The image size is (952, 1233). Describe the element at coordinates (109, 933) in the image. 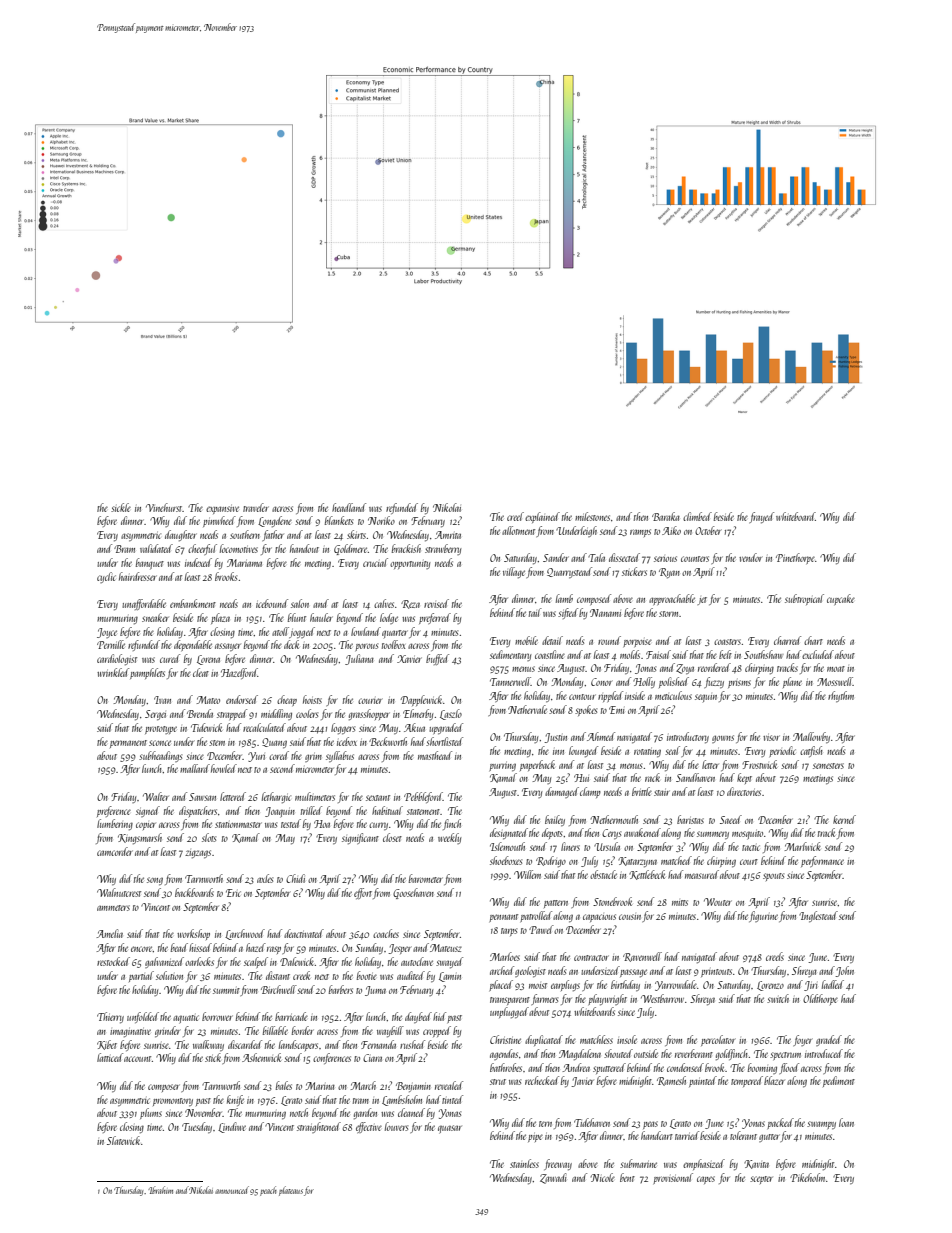

I see `Amelia` at that location.
